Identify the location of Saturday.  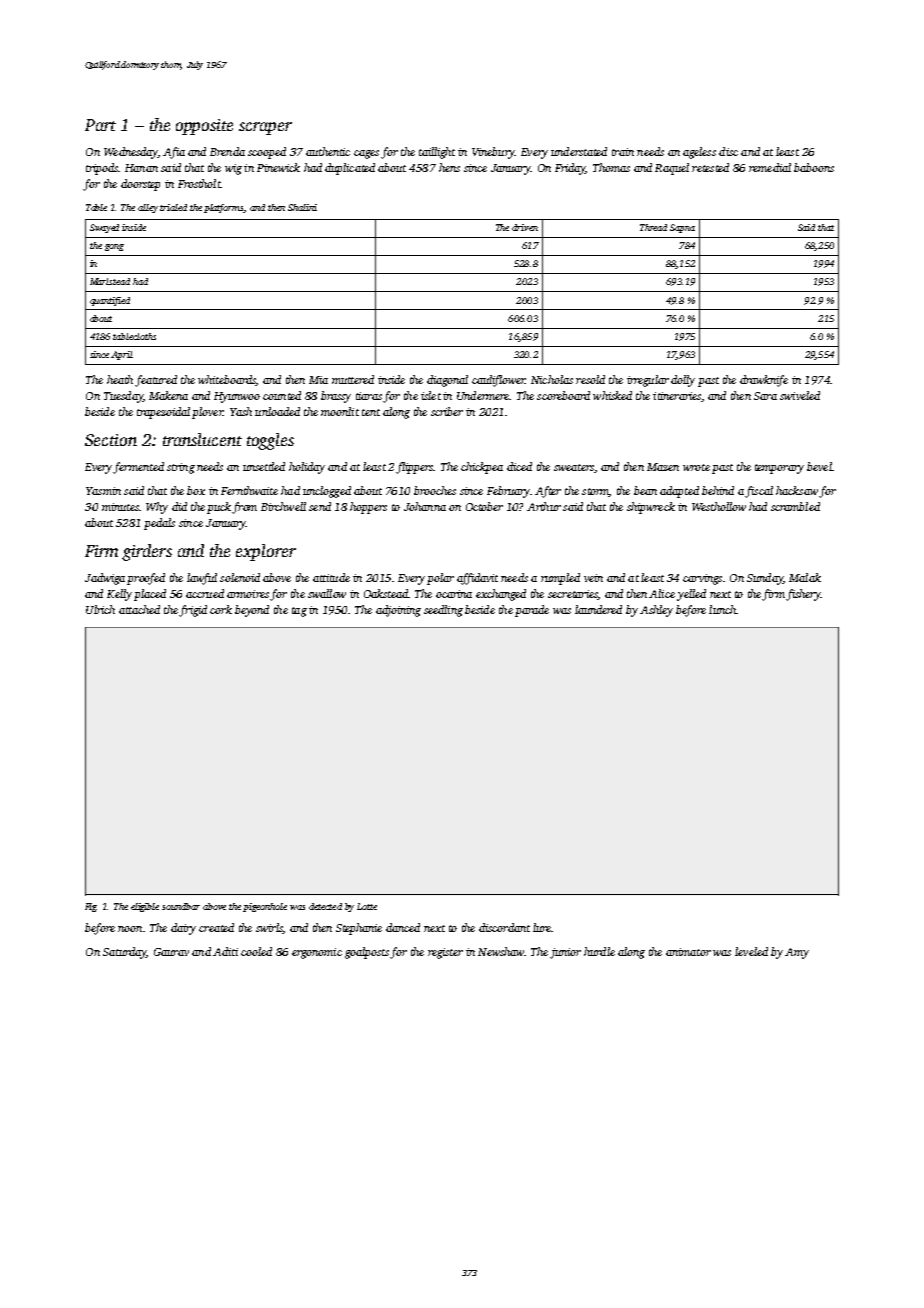
(125, 953).
